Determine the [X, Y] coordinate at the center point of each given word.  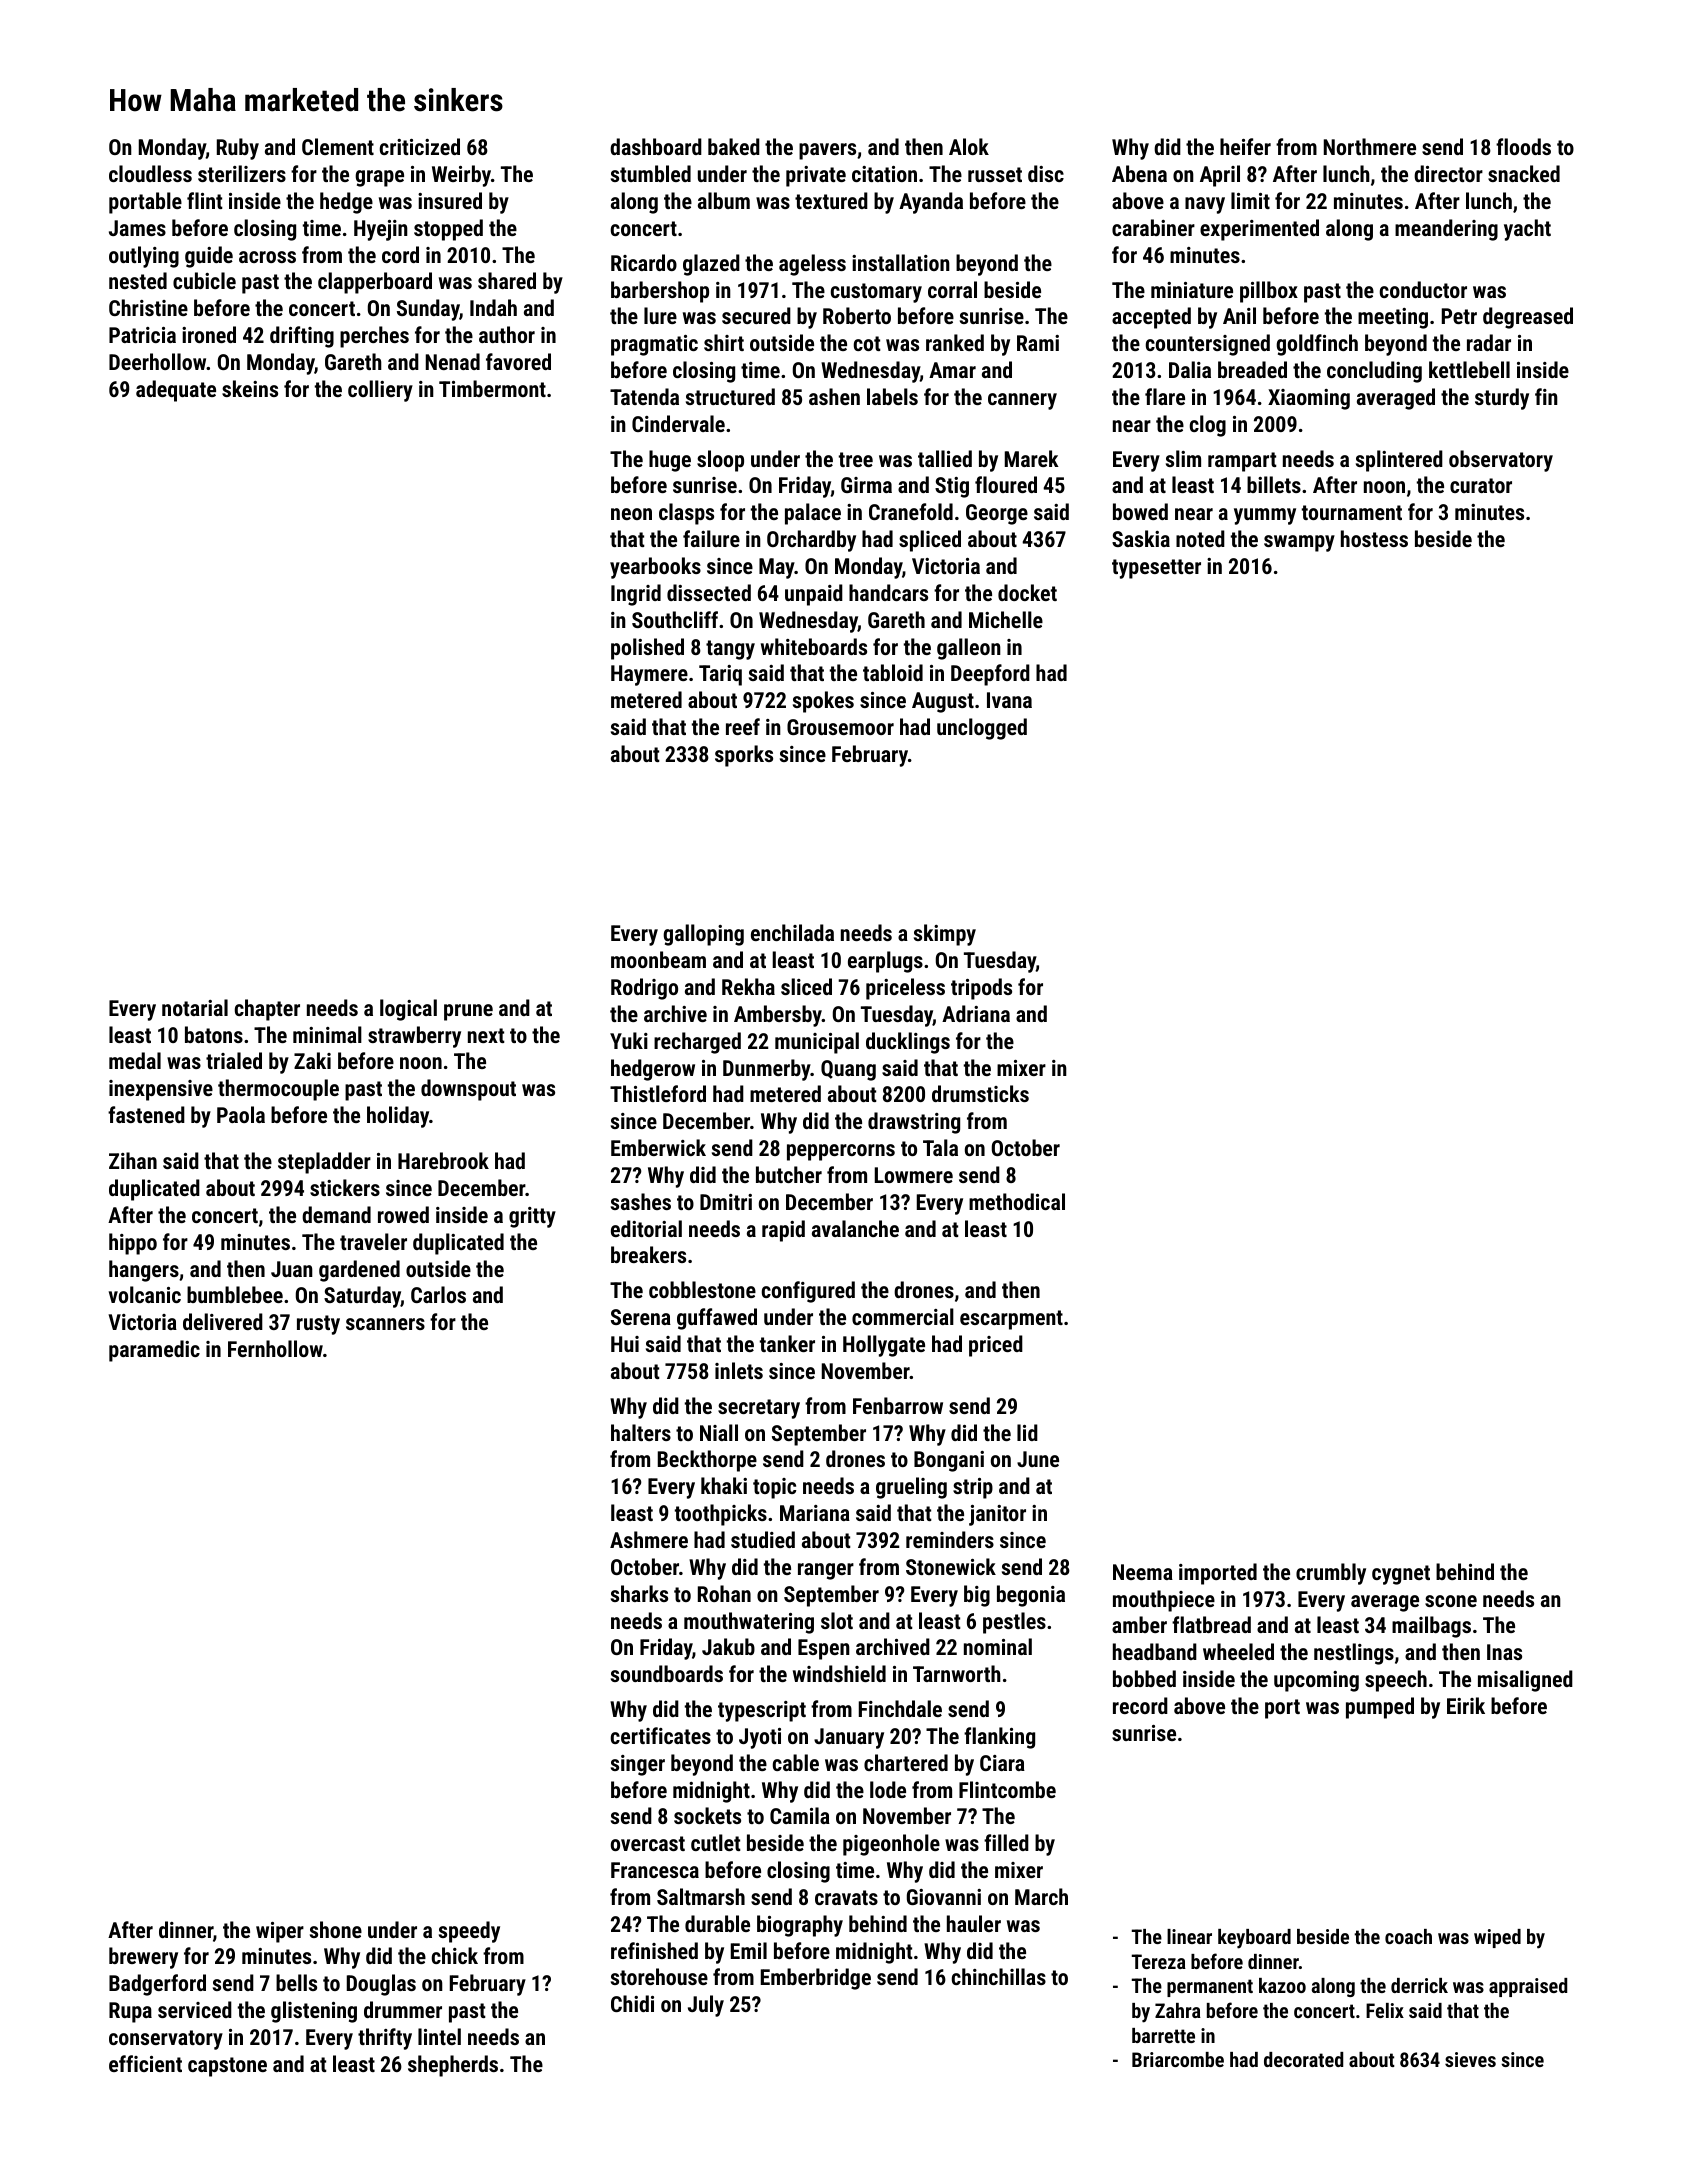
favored [518, 361]
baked [734, 146]
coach [1408, 1936]
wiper [280, 1932]
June [1038, 1459]
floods [1523, 146]
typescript [762, 1711]
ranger [826, 1571]
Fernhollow [275, 1348]
